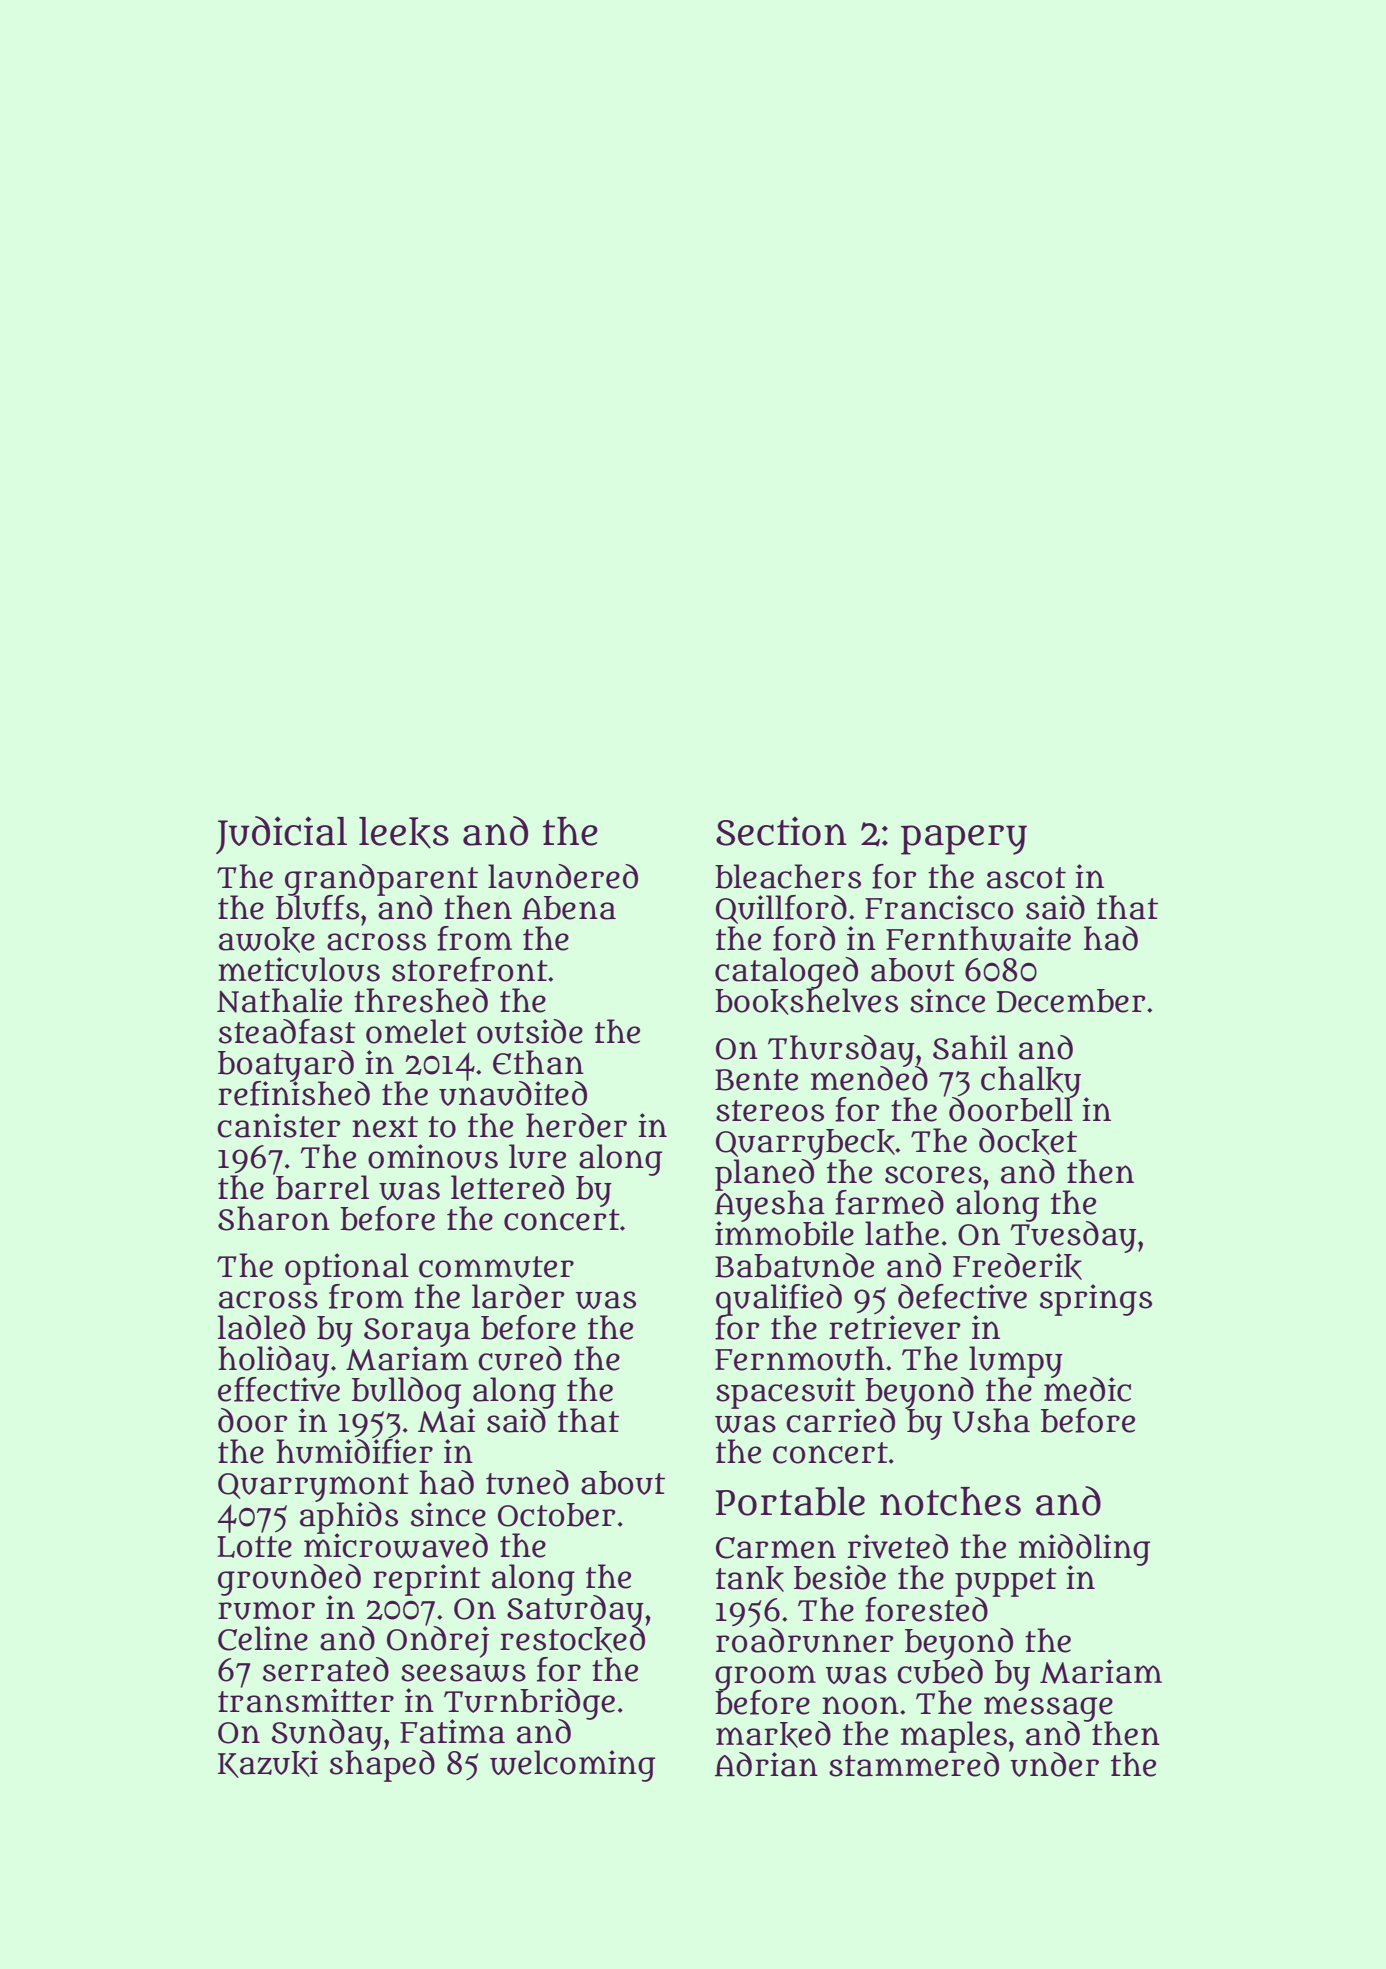 The image size is (1386, 1969). I want to click on Adrian, so click(766, 1764).
